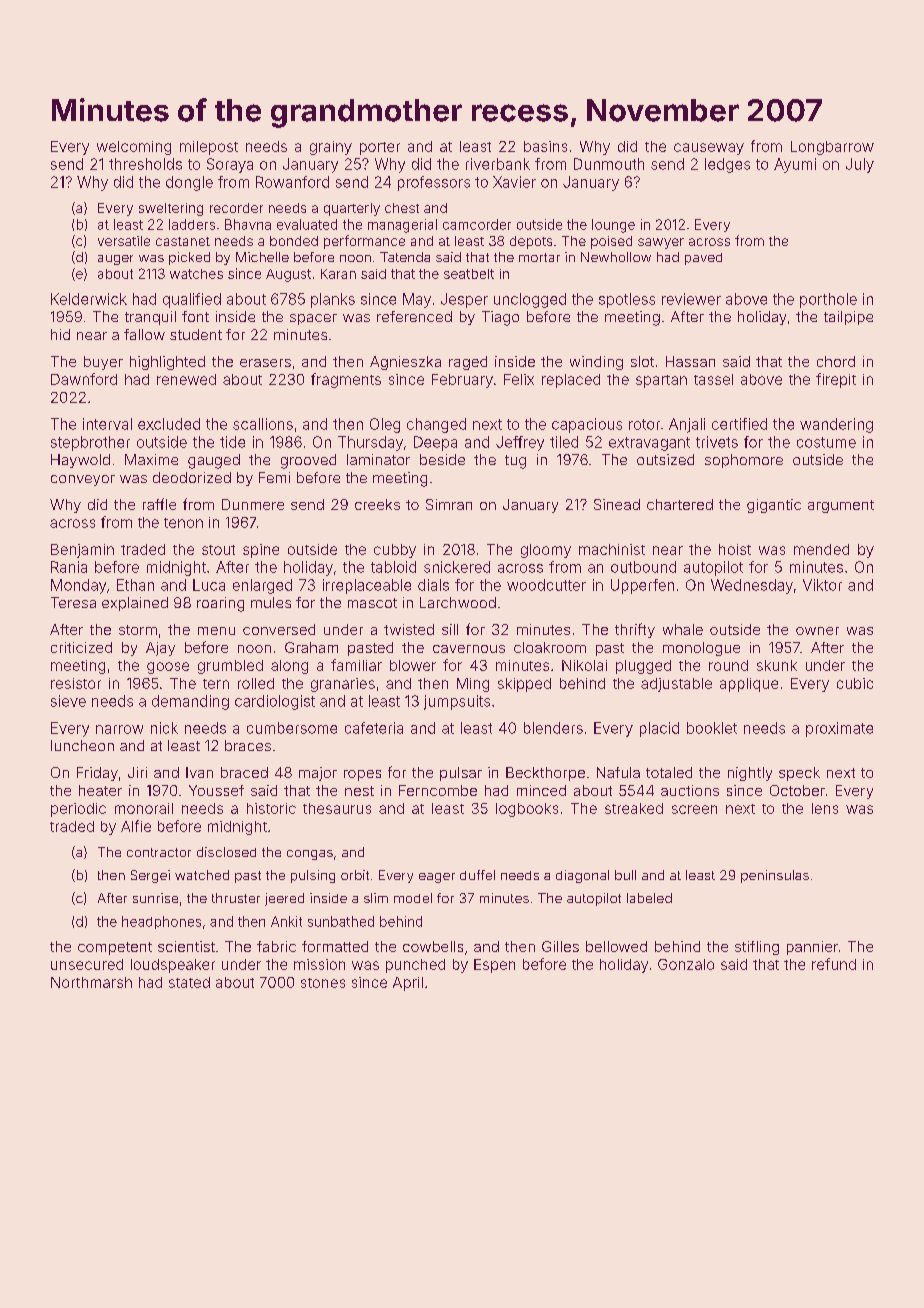 The width and height of the page is (924, 1308). I want to click on ledges, so click(727, 165).
